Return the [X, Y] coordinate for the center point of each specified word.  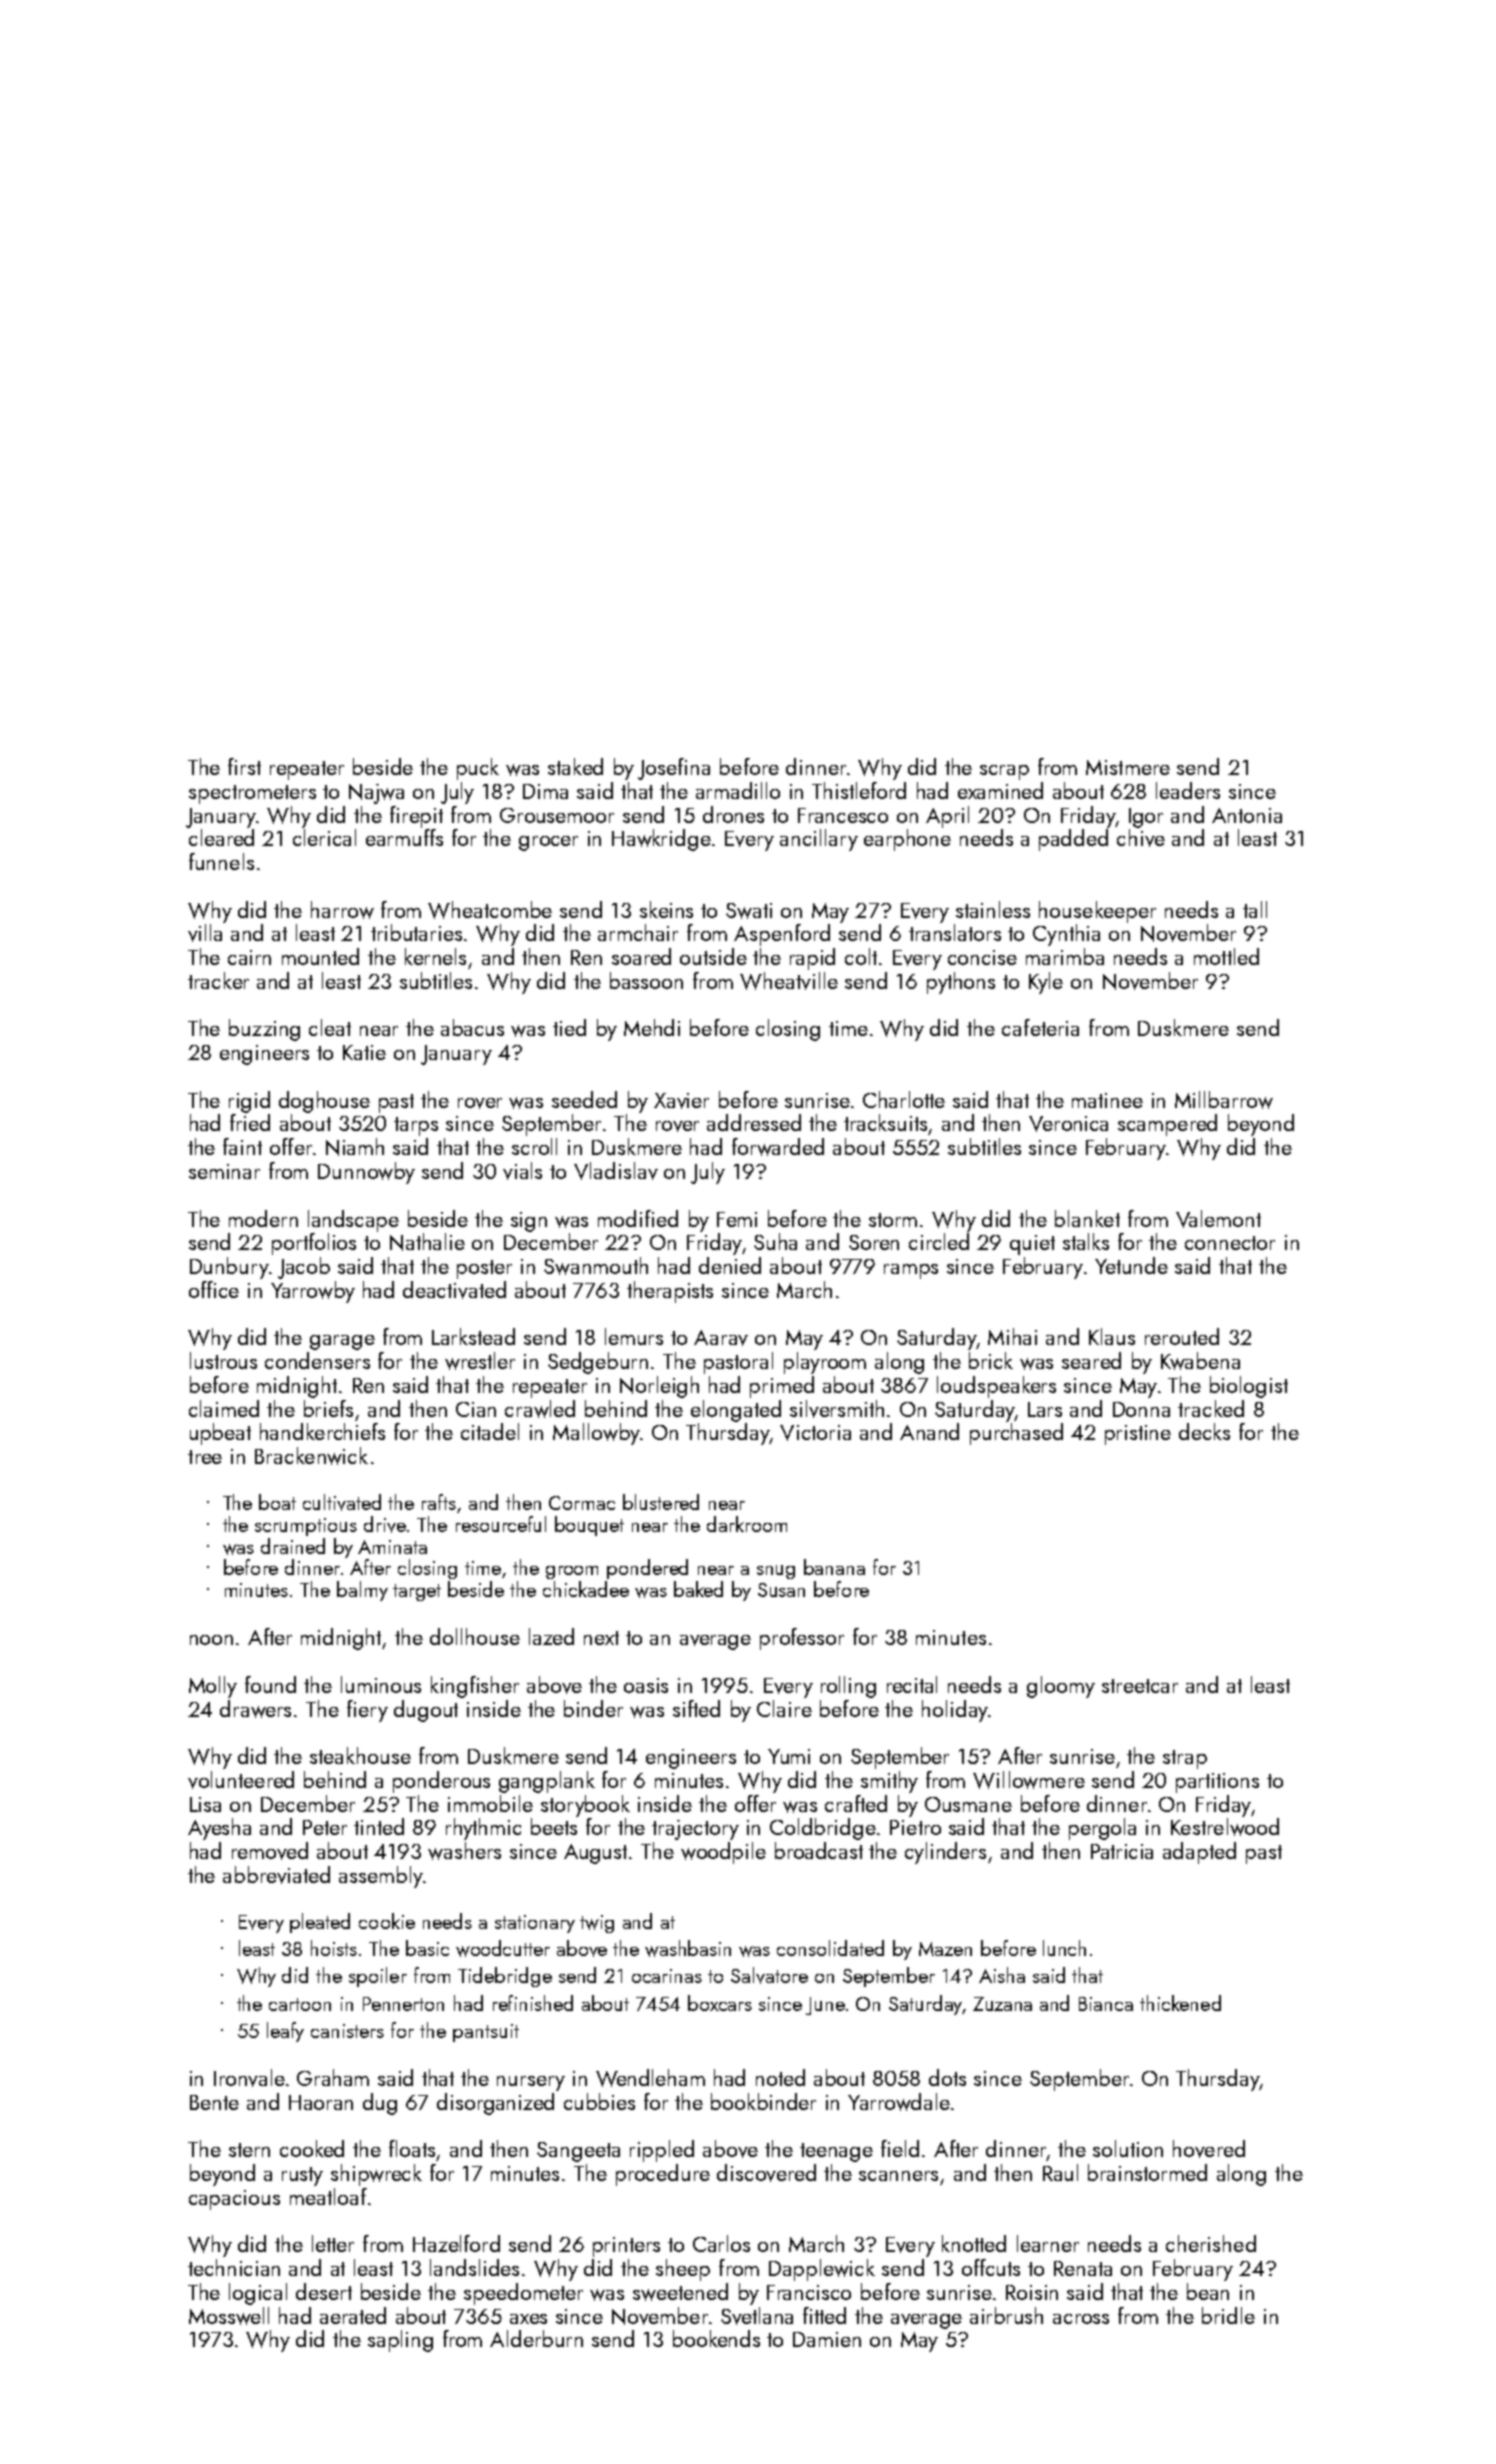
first [244, 766]
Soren [874, 1242]
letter [333, 2243]
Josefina [674, 769]
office [214, 1289]
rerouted [1182, 1336]
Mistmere [1128, 767]
